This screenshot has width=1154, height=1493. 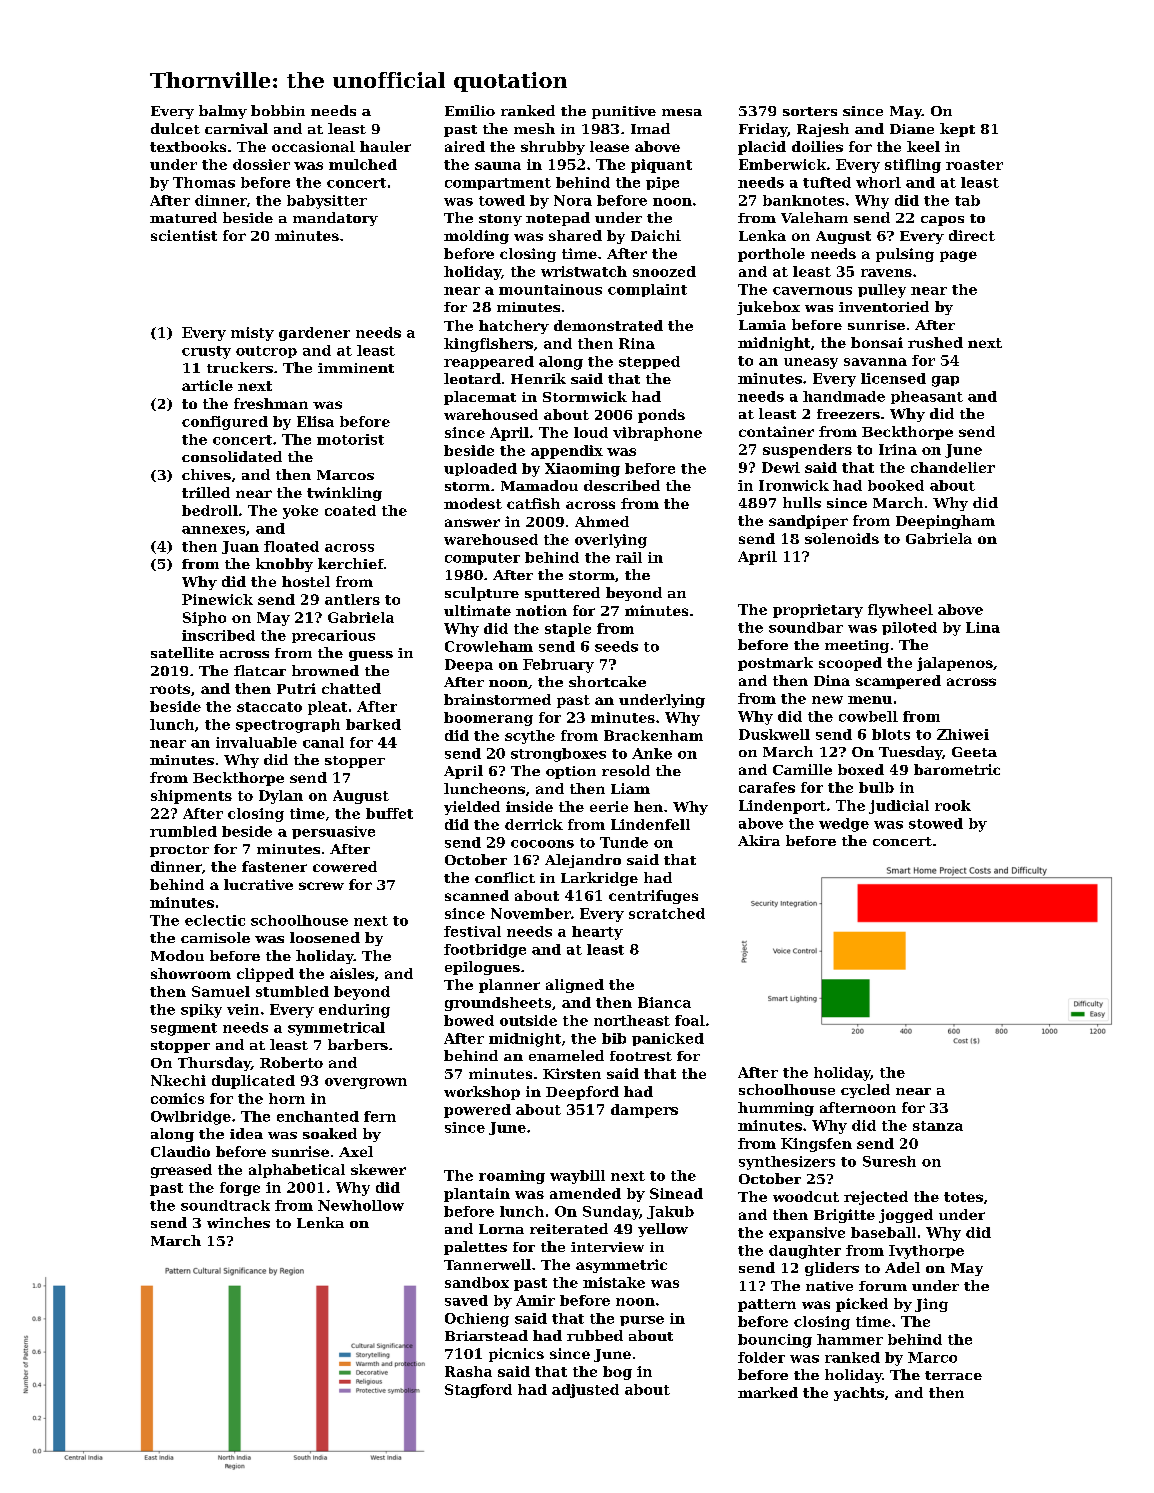 What do you see at coordinates (238, 1222) in the screenshot?
I see `winches` at bounding box center [238, 1222].
